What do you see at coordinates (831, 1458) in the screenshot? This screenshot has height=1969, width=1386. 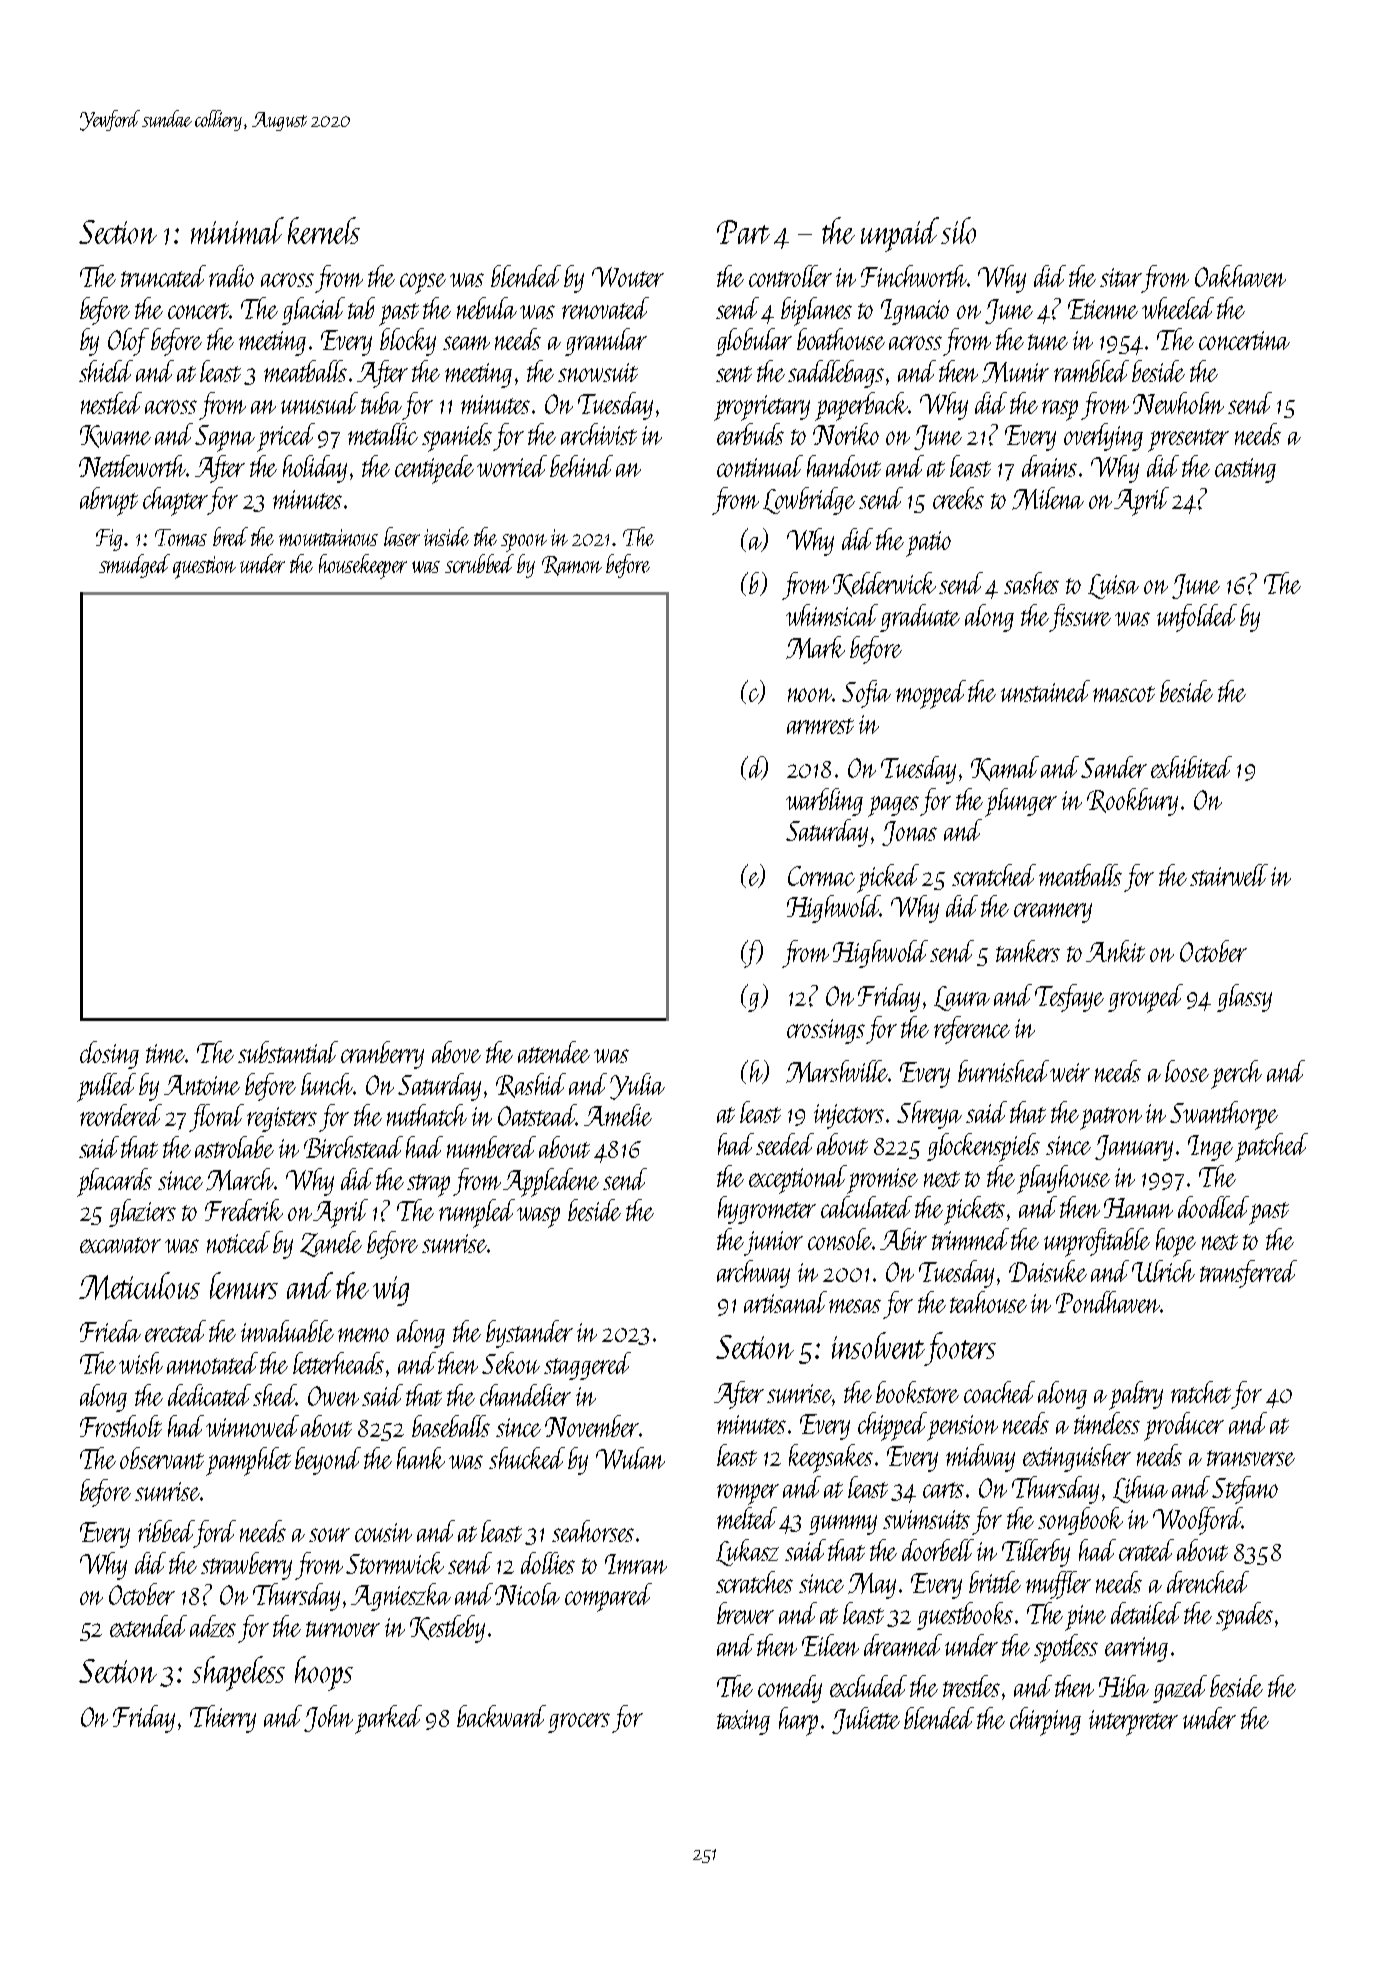 I see `keepsakes` at bounding box center [831, 1458].
